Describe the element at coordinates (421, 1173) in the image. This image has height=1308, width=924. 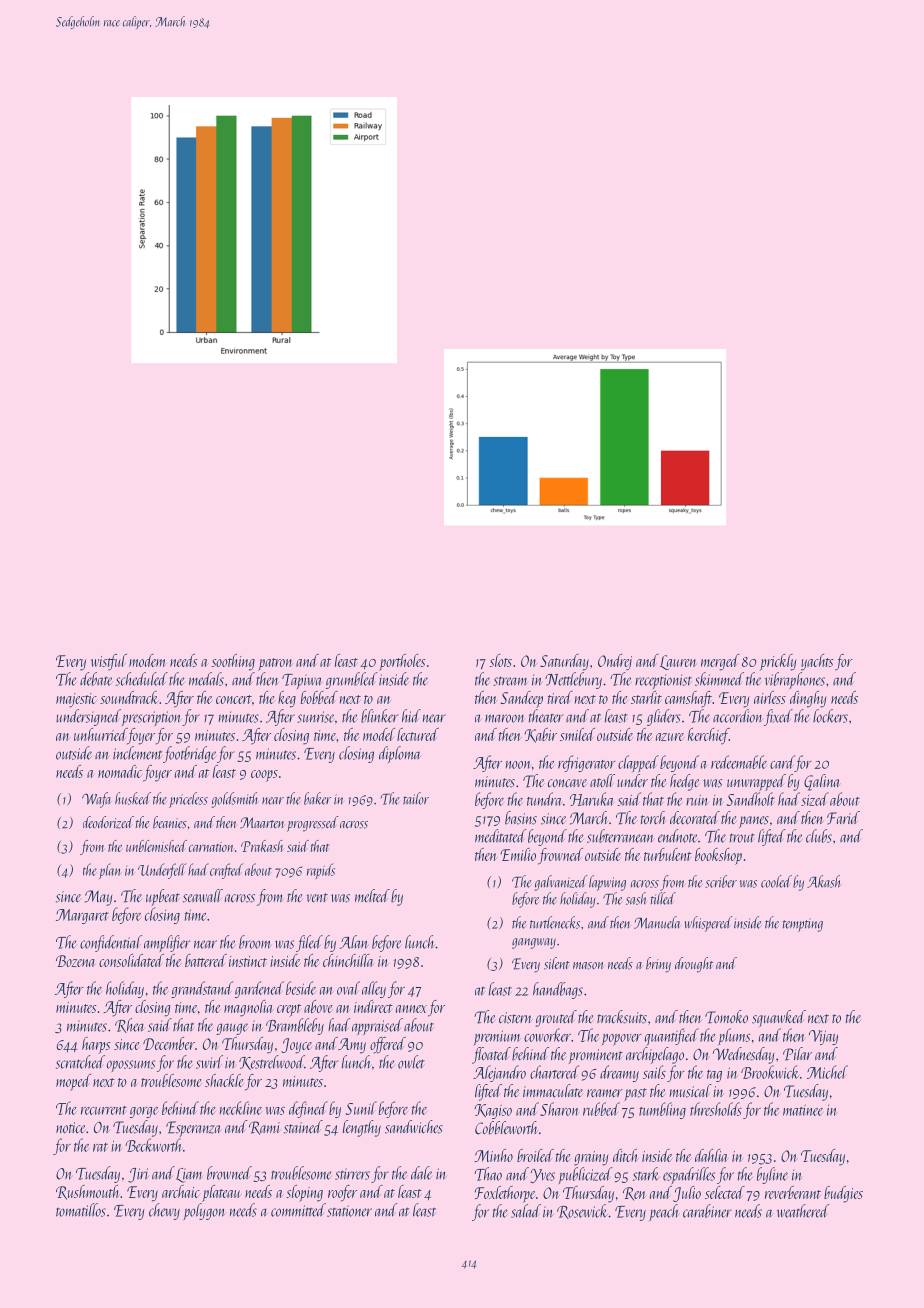
I see `dale` at that location.
